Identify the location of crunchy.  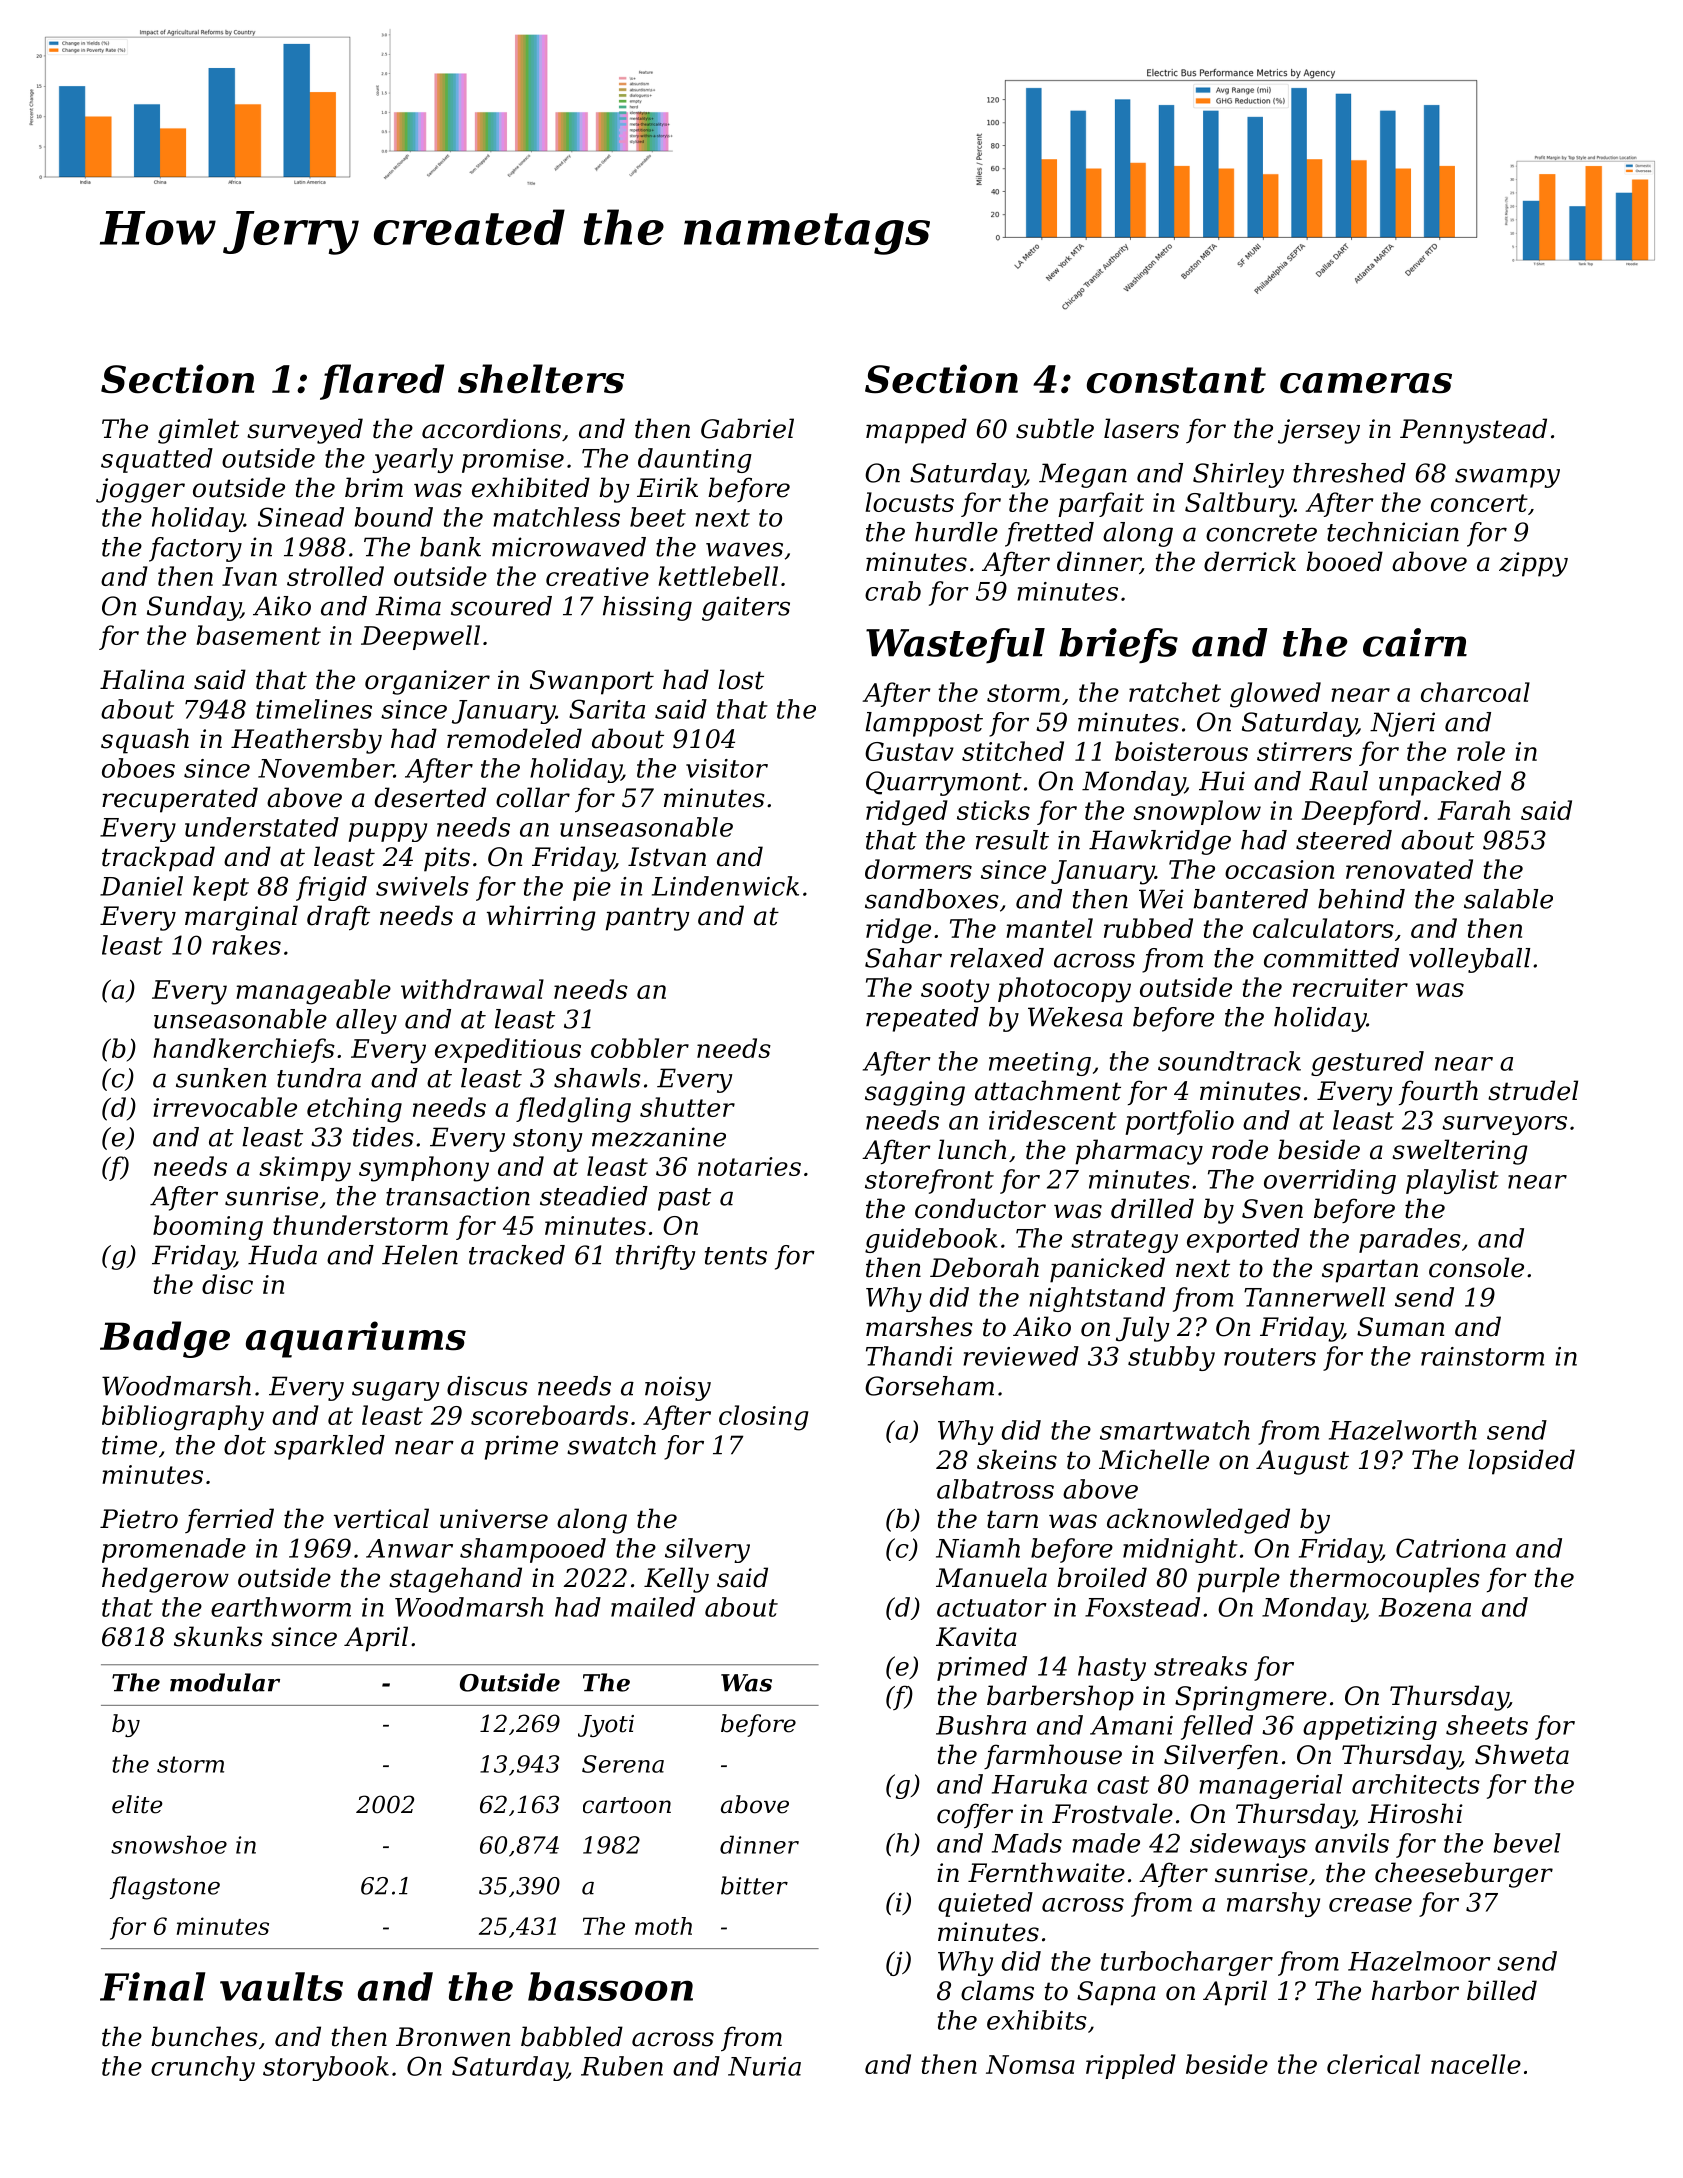
(203, 2068).
